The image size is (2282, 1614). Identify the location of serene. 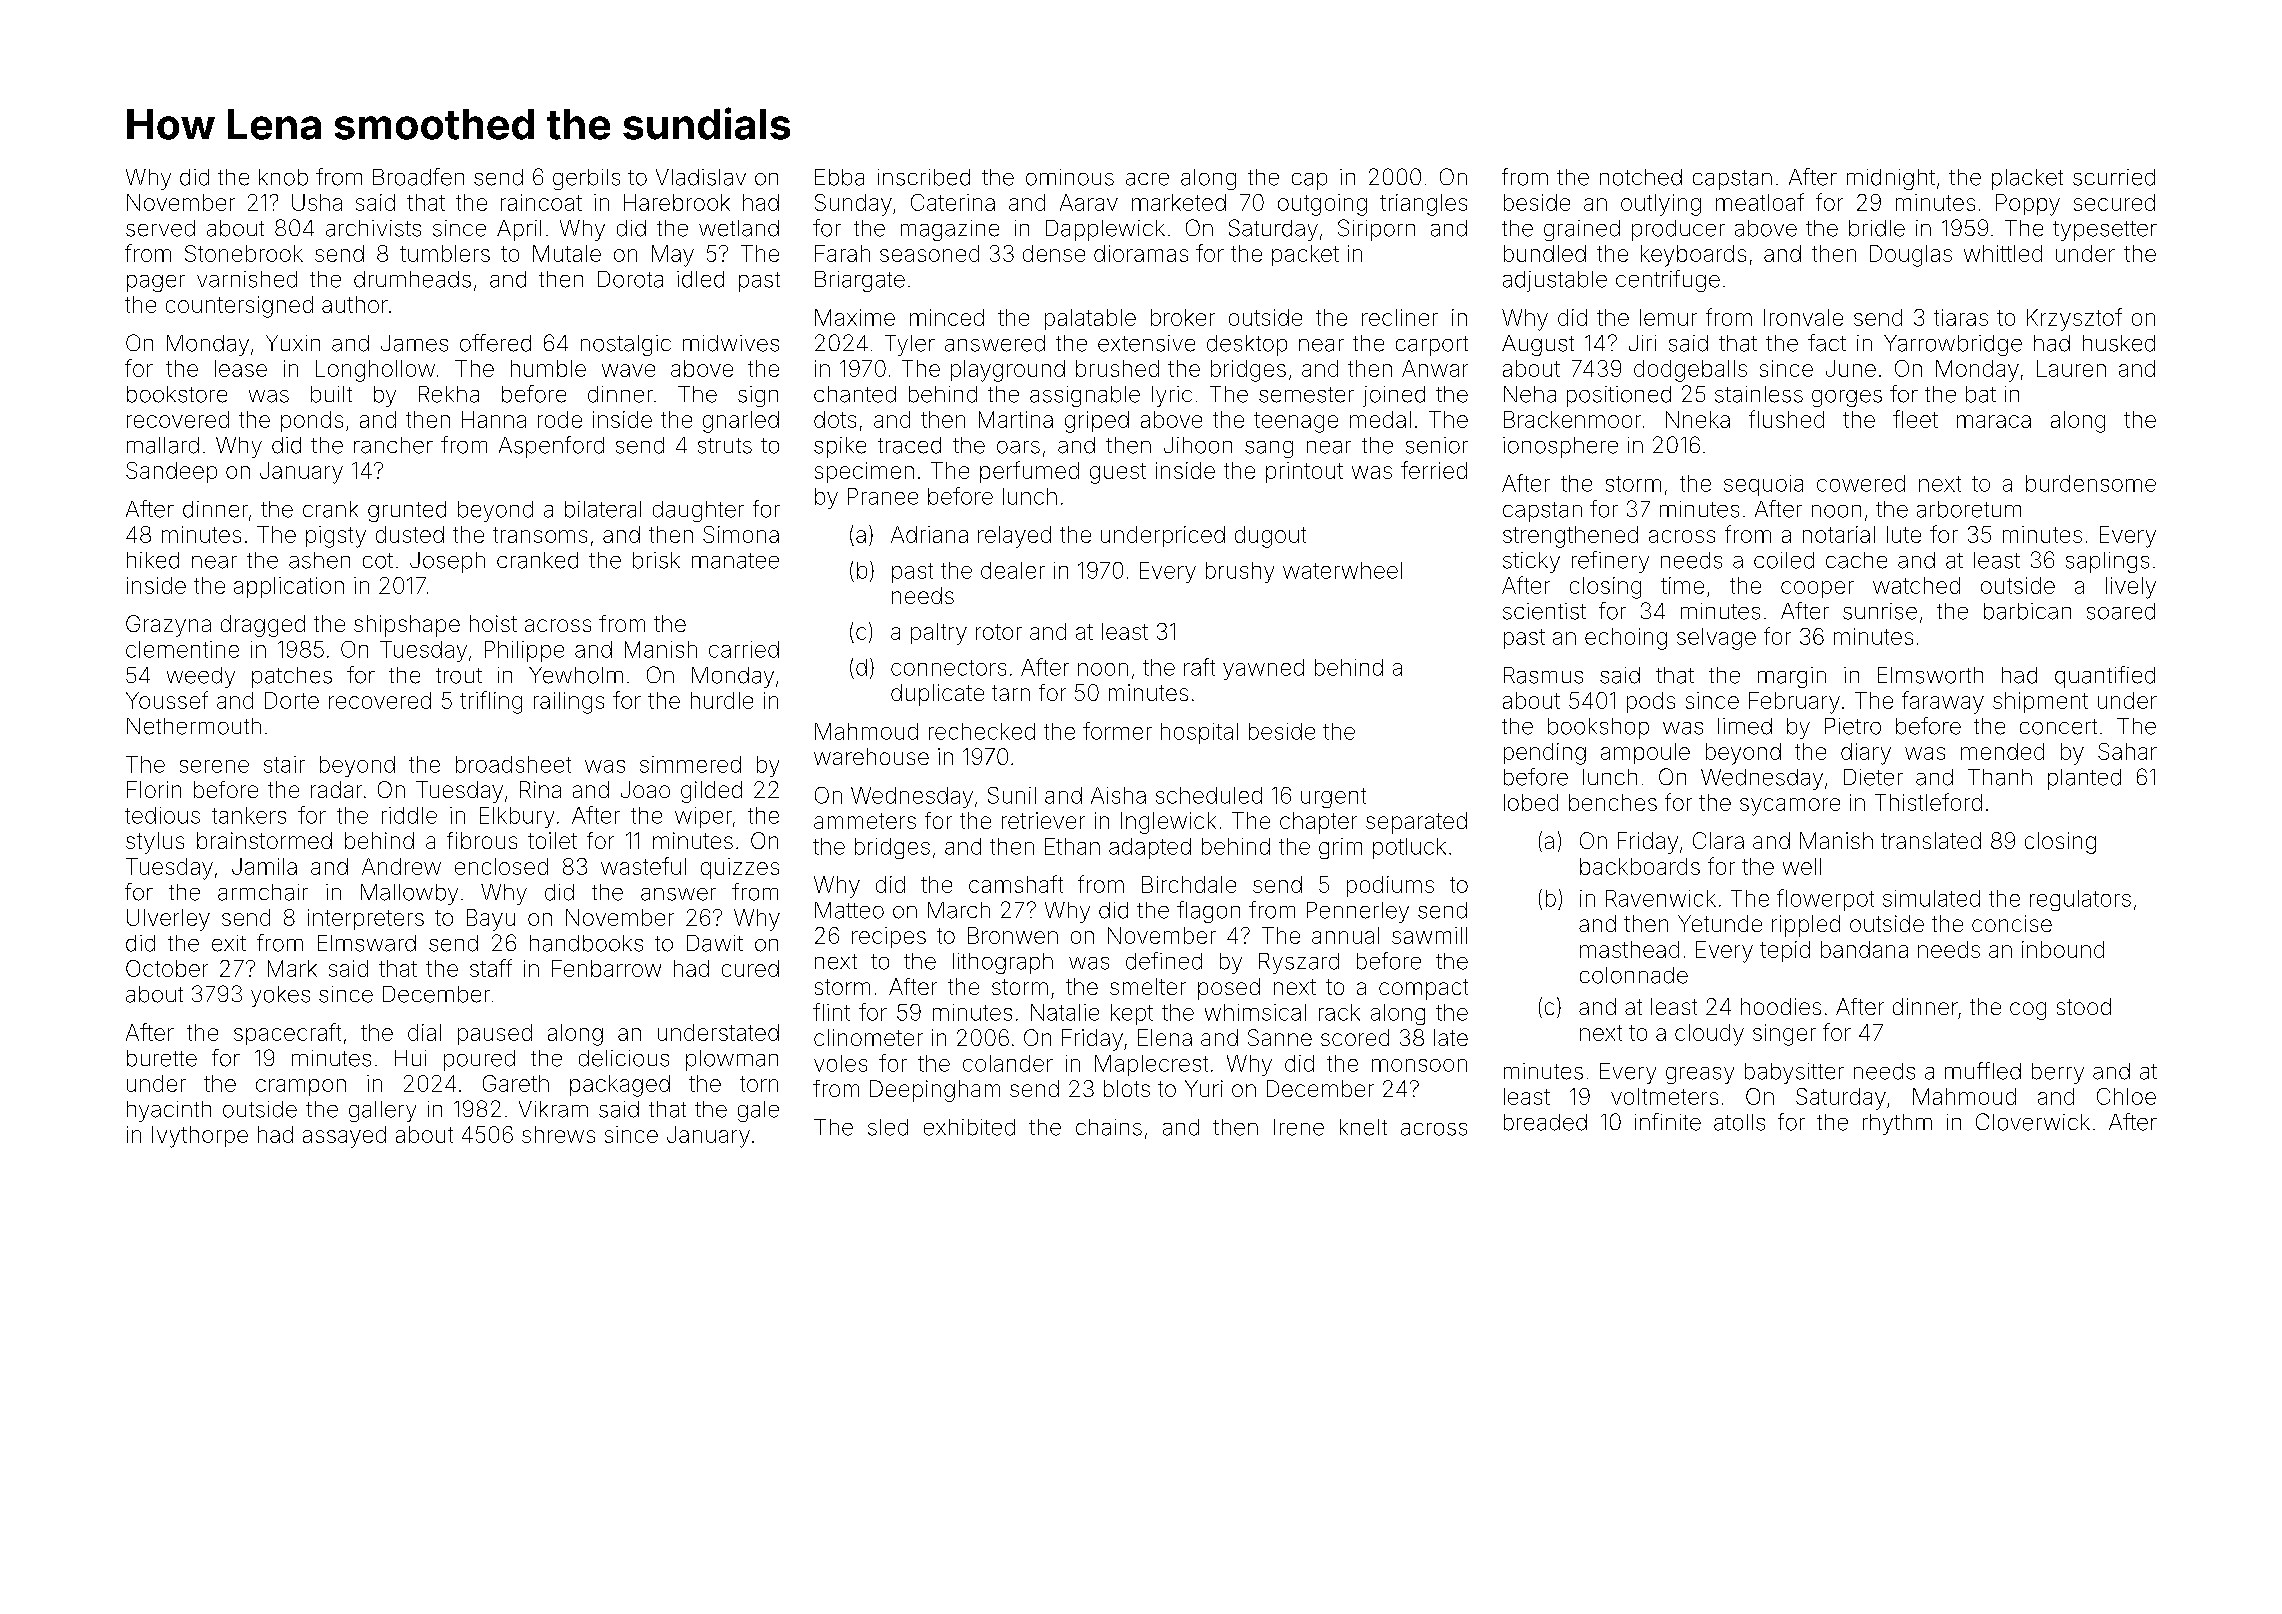
(214, 766).
